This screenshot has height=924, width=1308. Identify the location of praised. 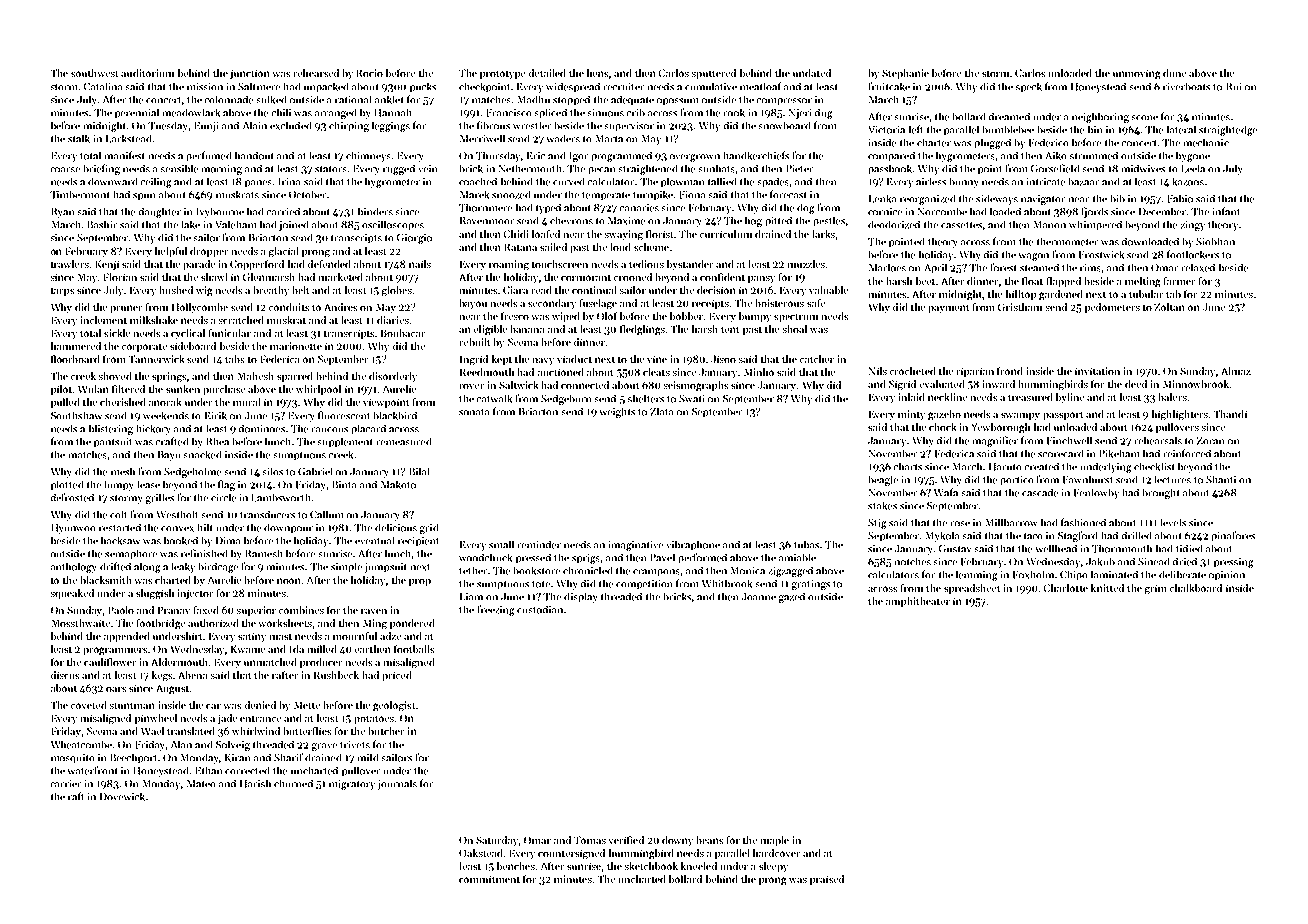
(827, 880).
